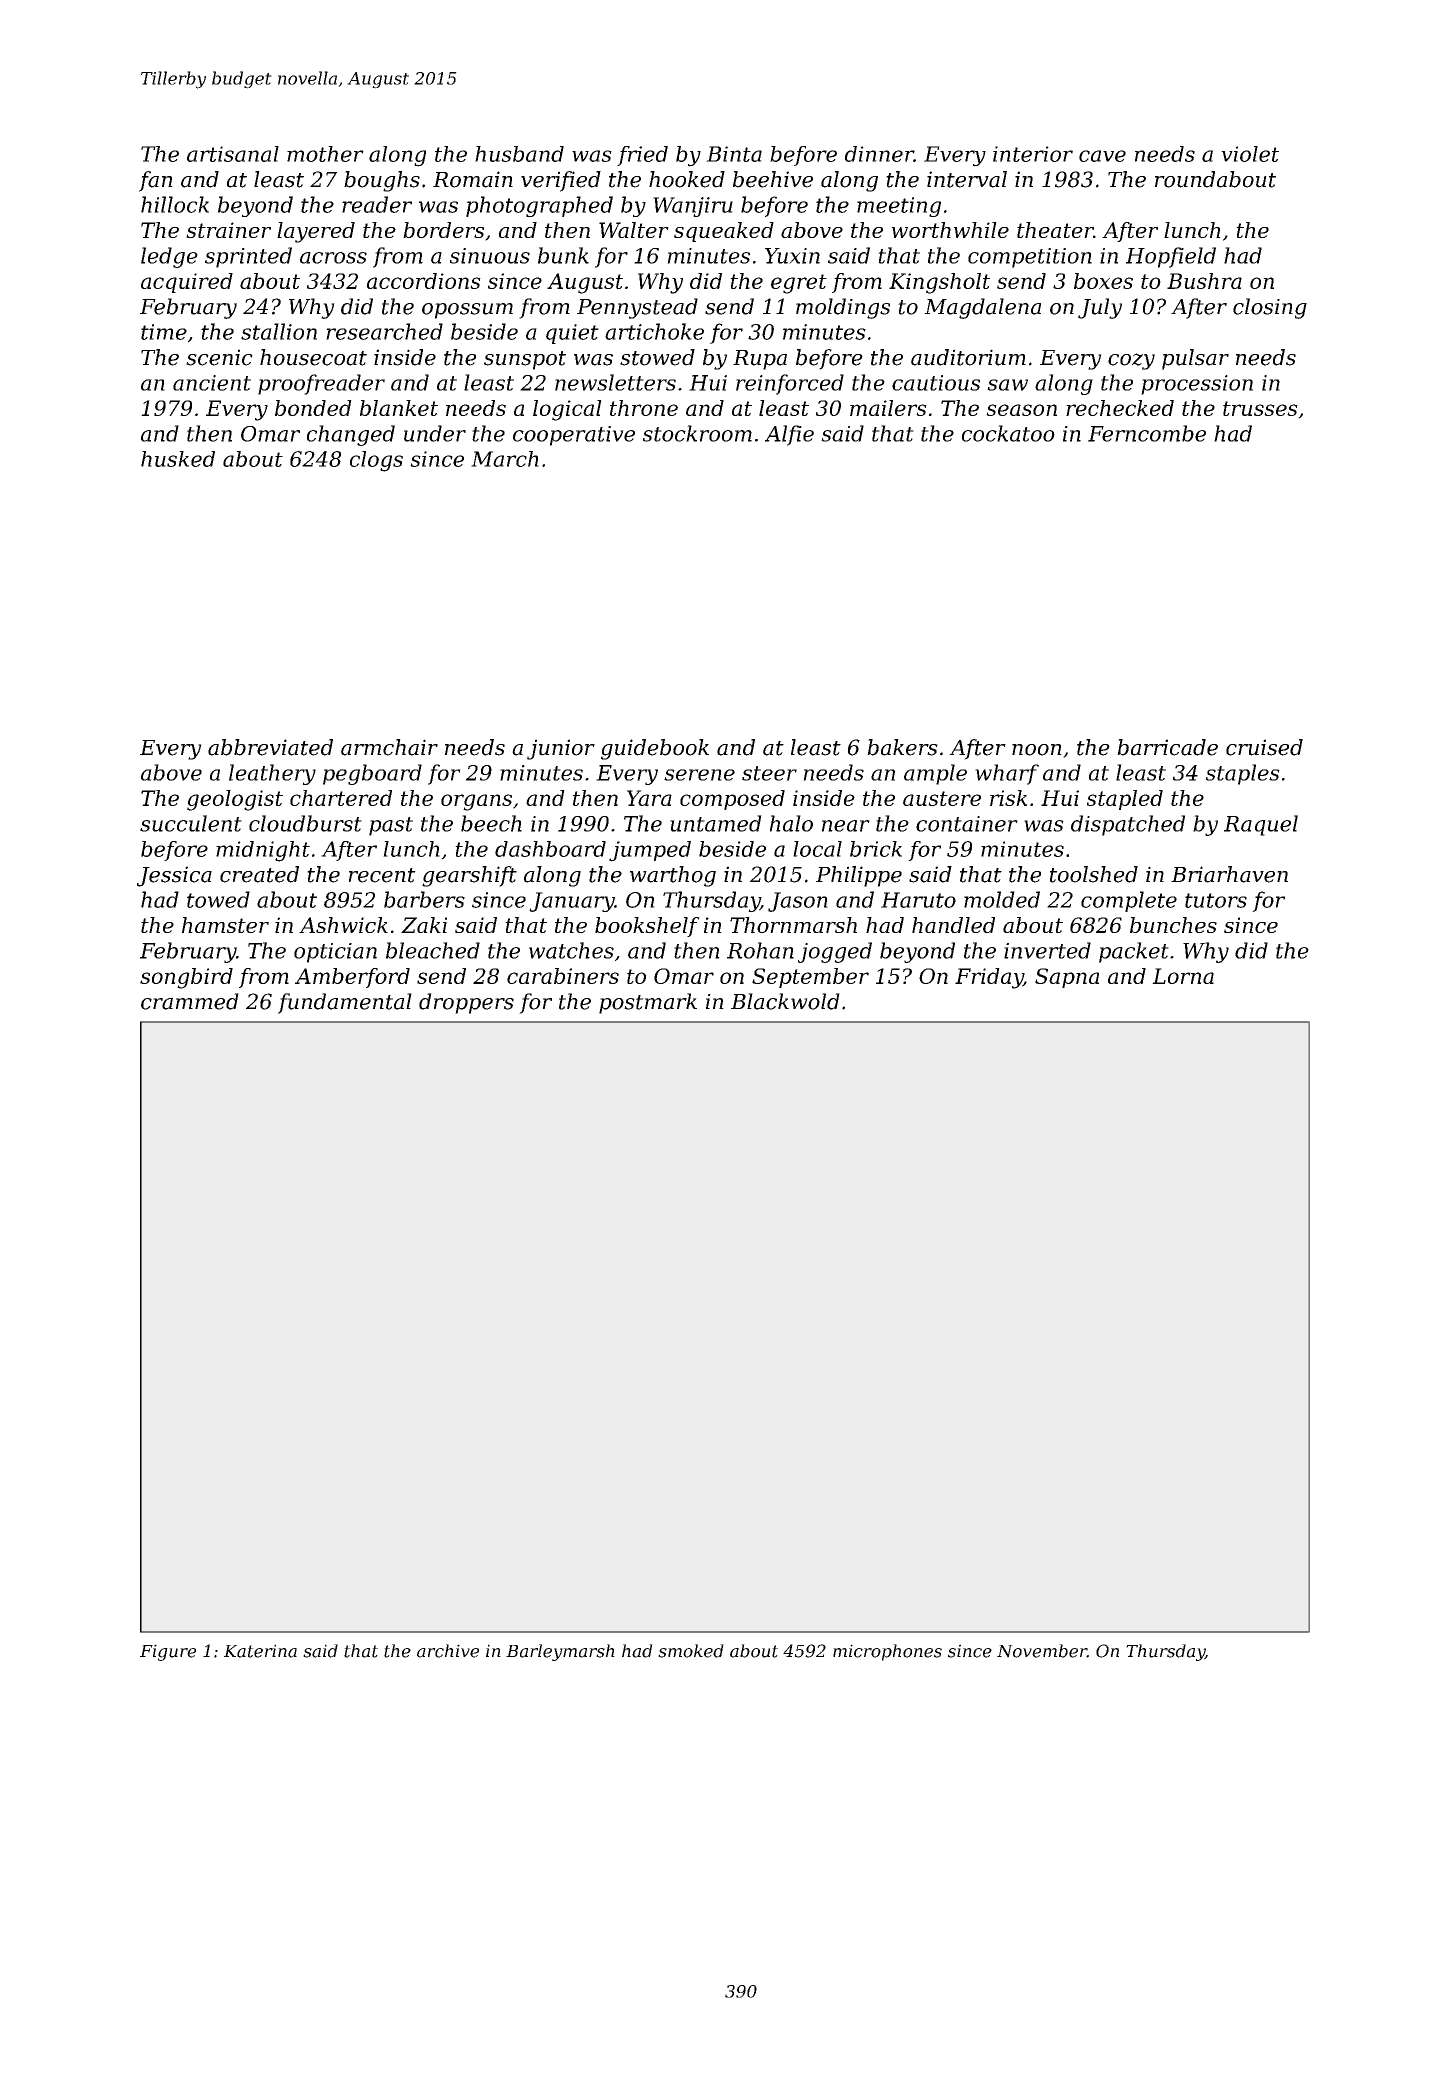 The height and width of the page is (2100, 1450). What do you see at coordinates (448, 1651) in the page?
I see `archive` at bounding box center [448, 1651].
